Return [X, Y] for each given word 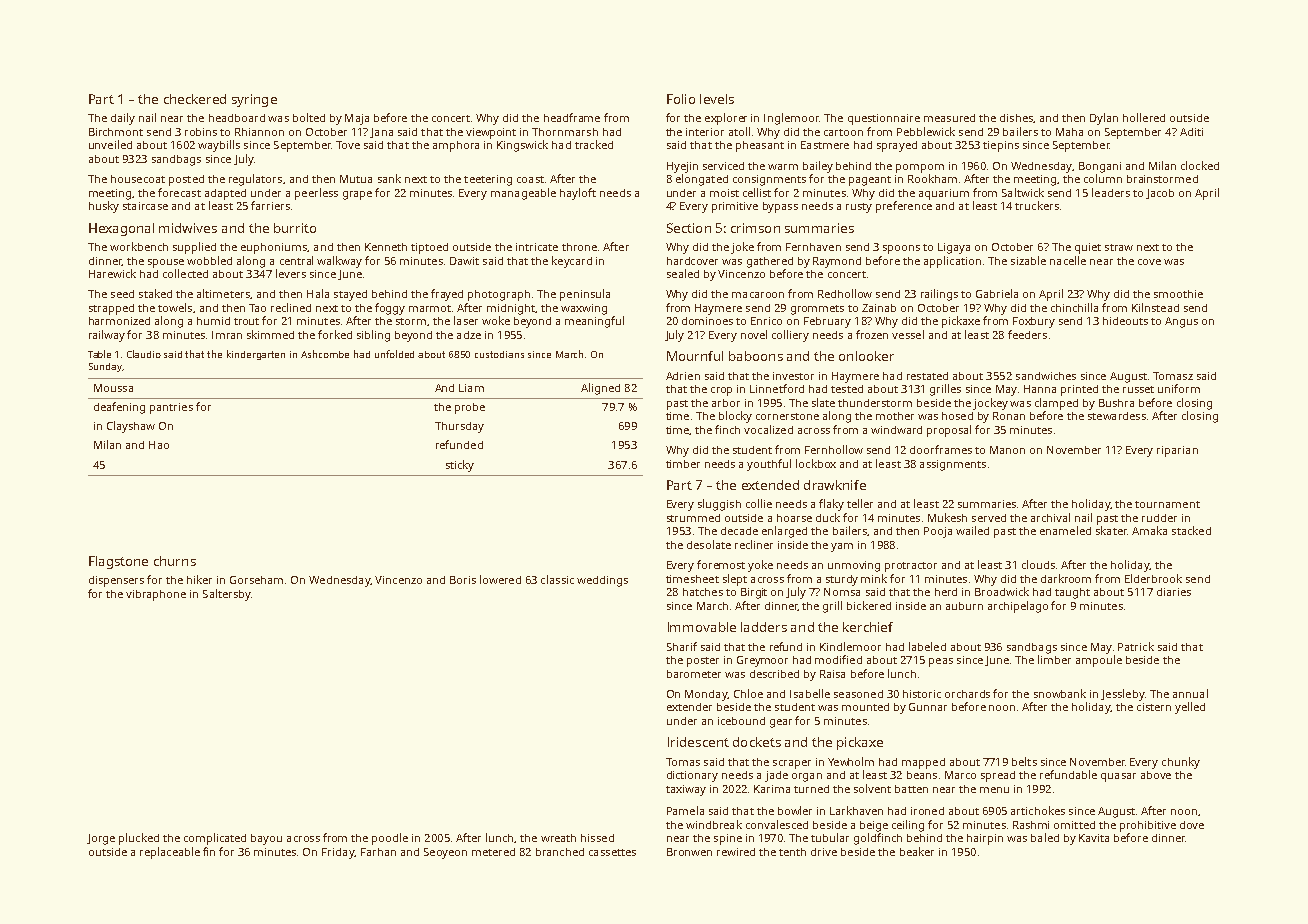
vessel [908, 334]
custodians [499, 354]
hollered [1144, 117]
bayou [266, 839]
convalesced [777, 824]
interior [705, 132]
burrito [295, 228]
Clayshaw [131, 427]
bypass [780, 207]
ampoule [1099, 661]
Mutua [356, 179]
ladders [764, 627]
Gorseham [256, 580]
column [1103, 178]
